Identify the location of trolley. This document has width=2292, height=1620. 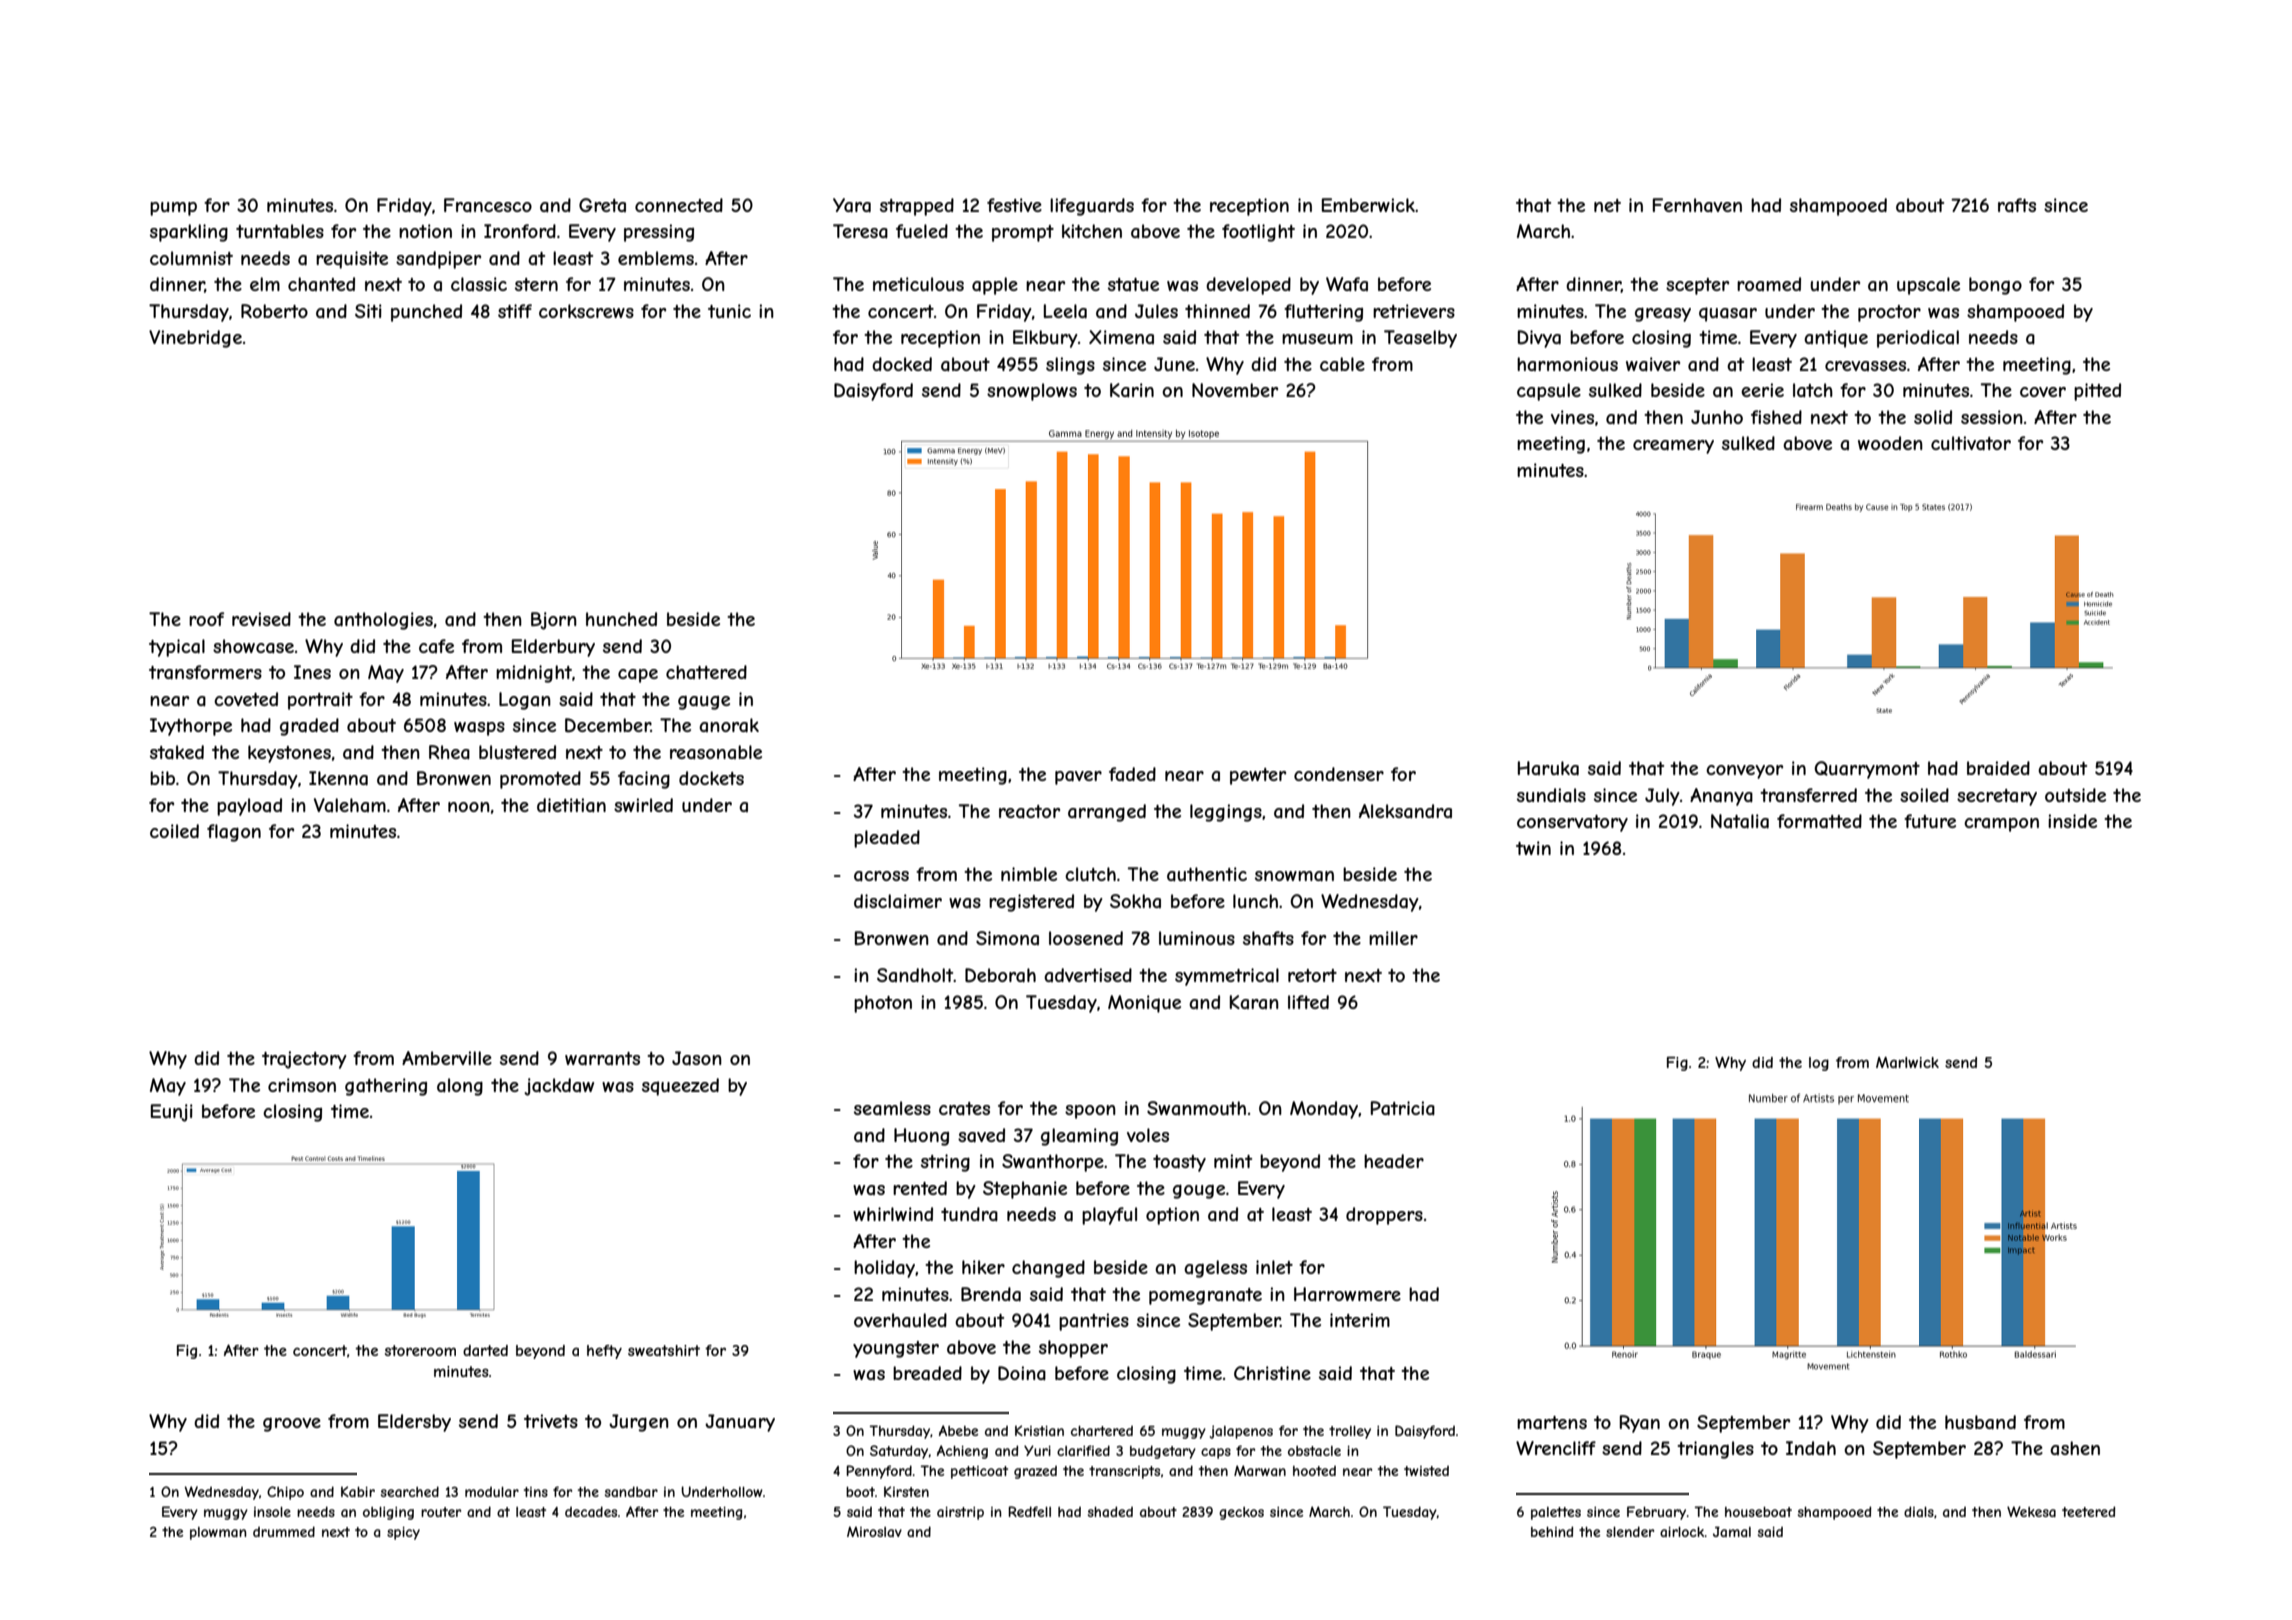
(1350, 1432).
